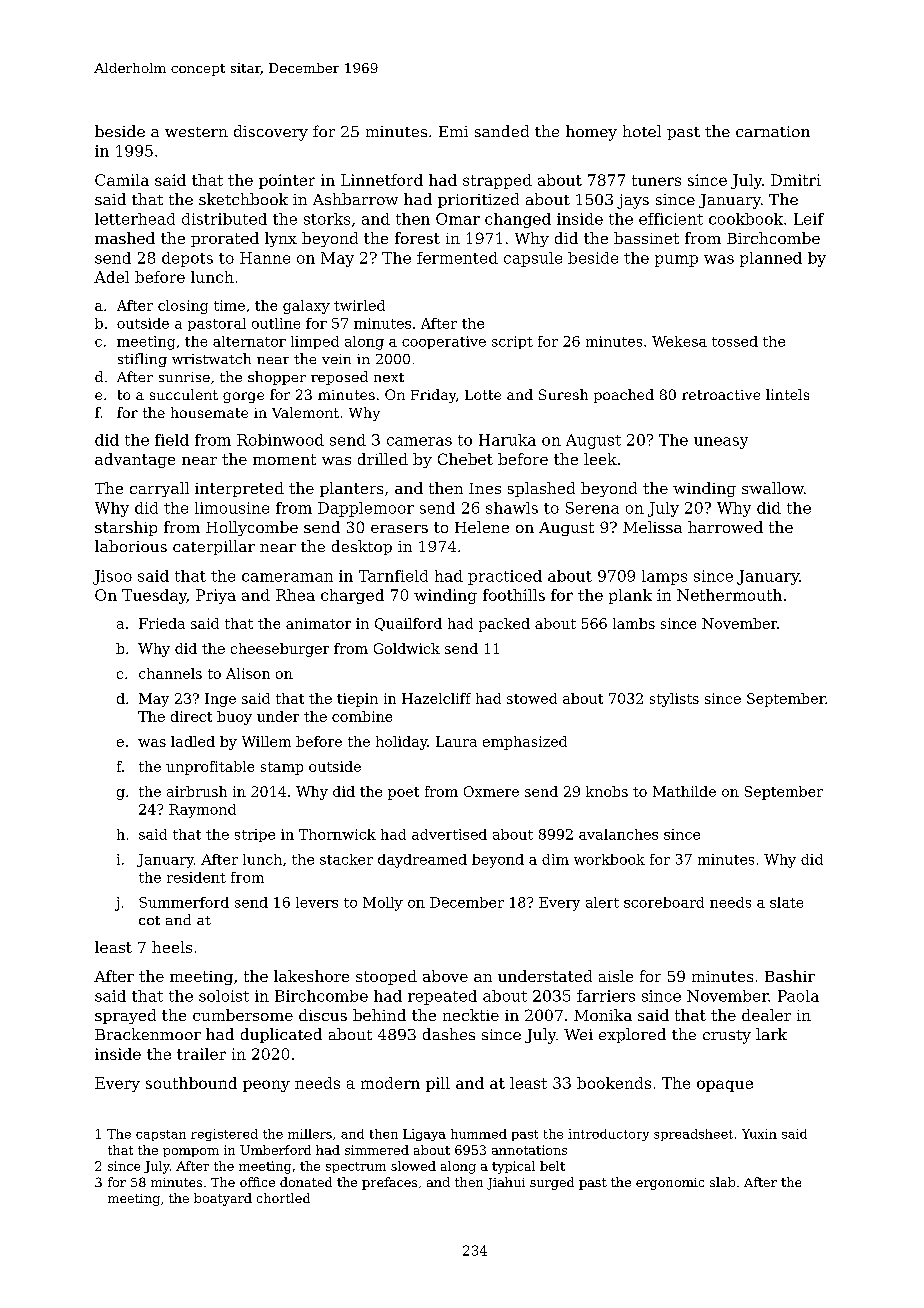 The height and width of the screenshot is (1308, 924). What do you see at coordinates (223, 1199) in the screenshot?
I see `boatyard` at bounding box center [223, 1199].
